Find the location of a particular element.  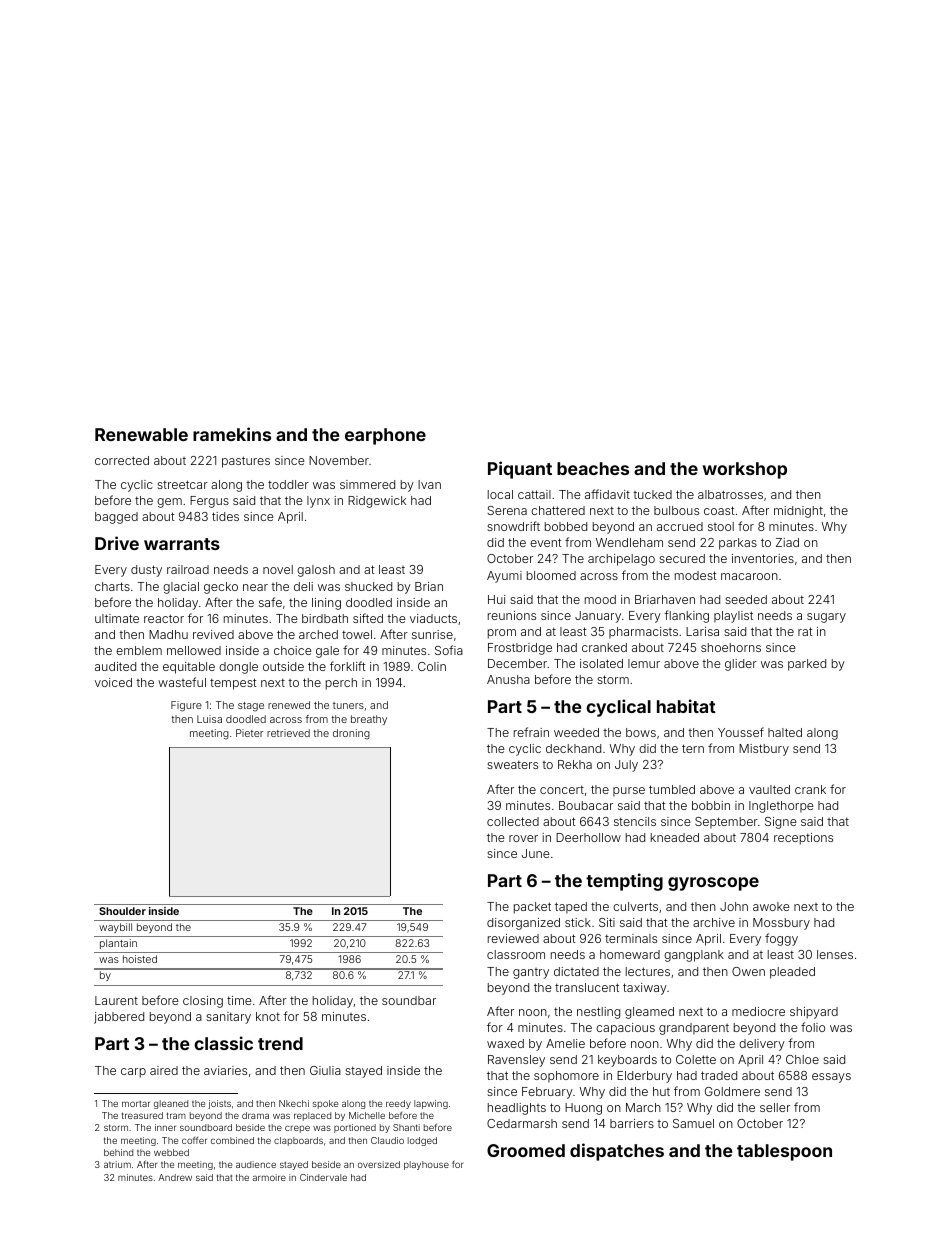

Fergus is located at coordinates (209, 502).
